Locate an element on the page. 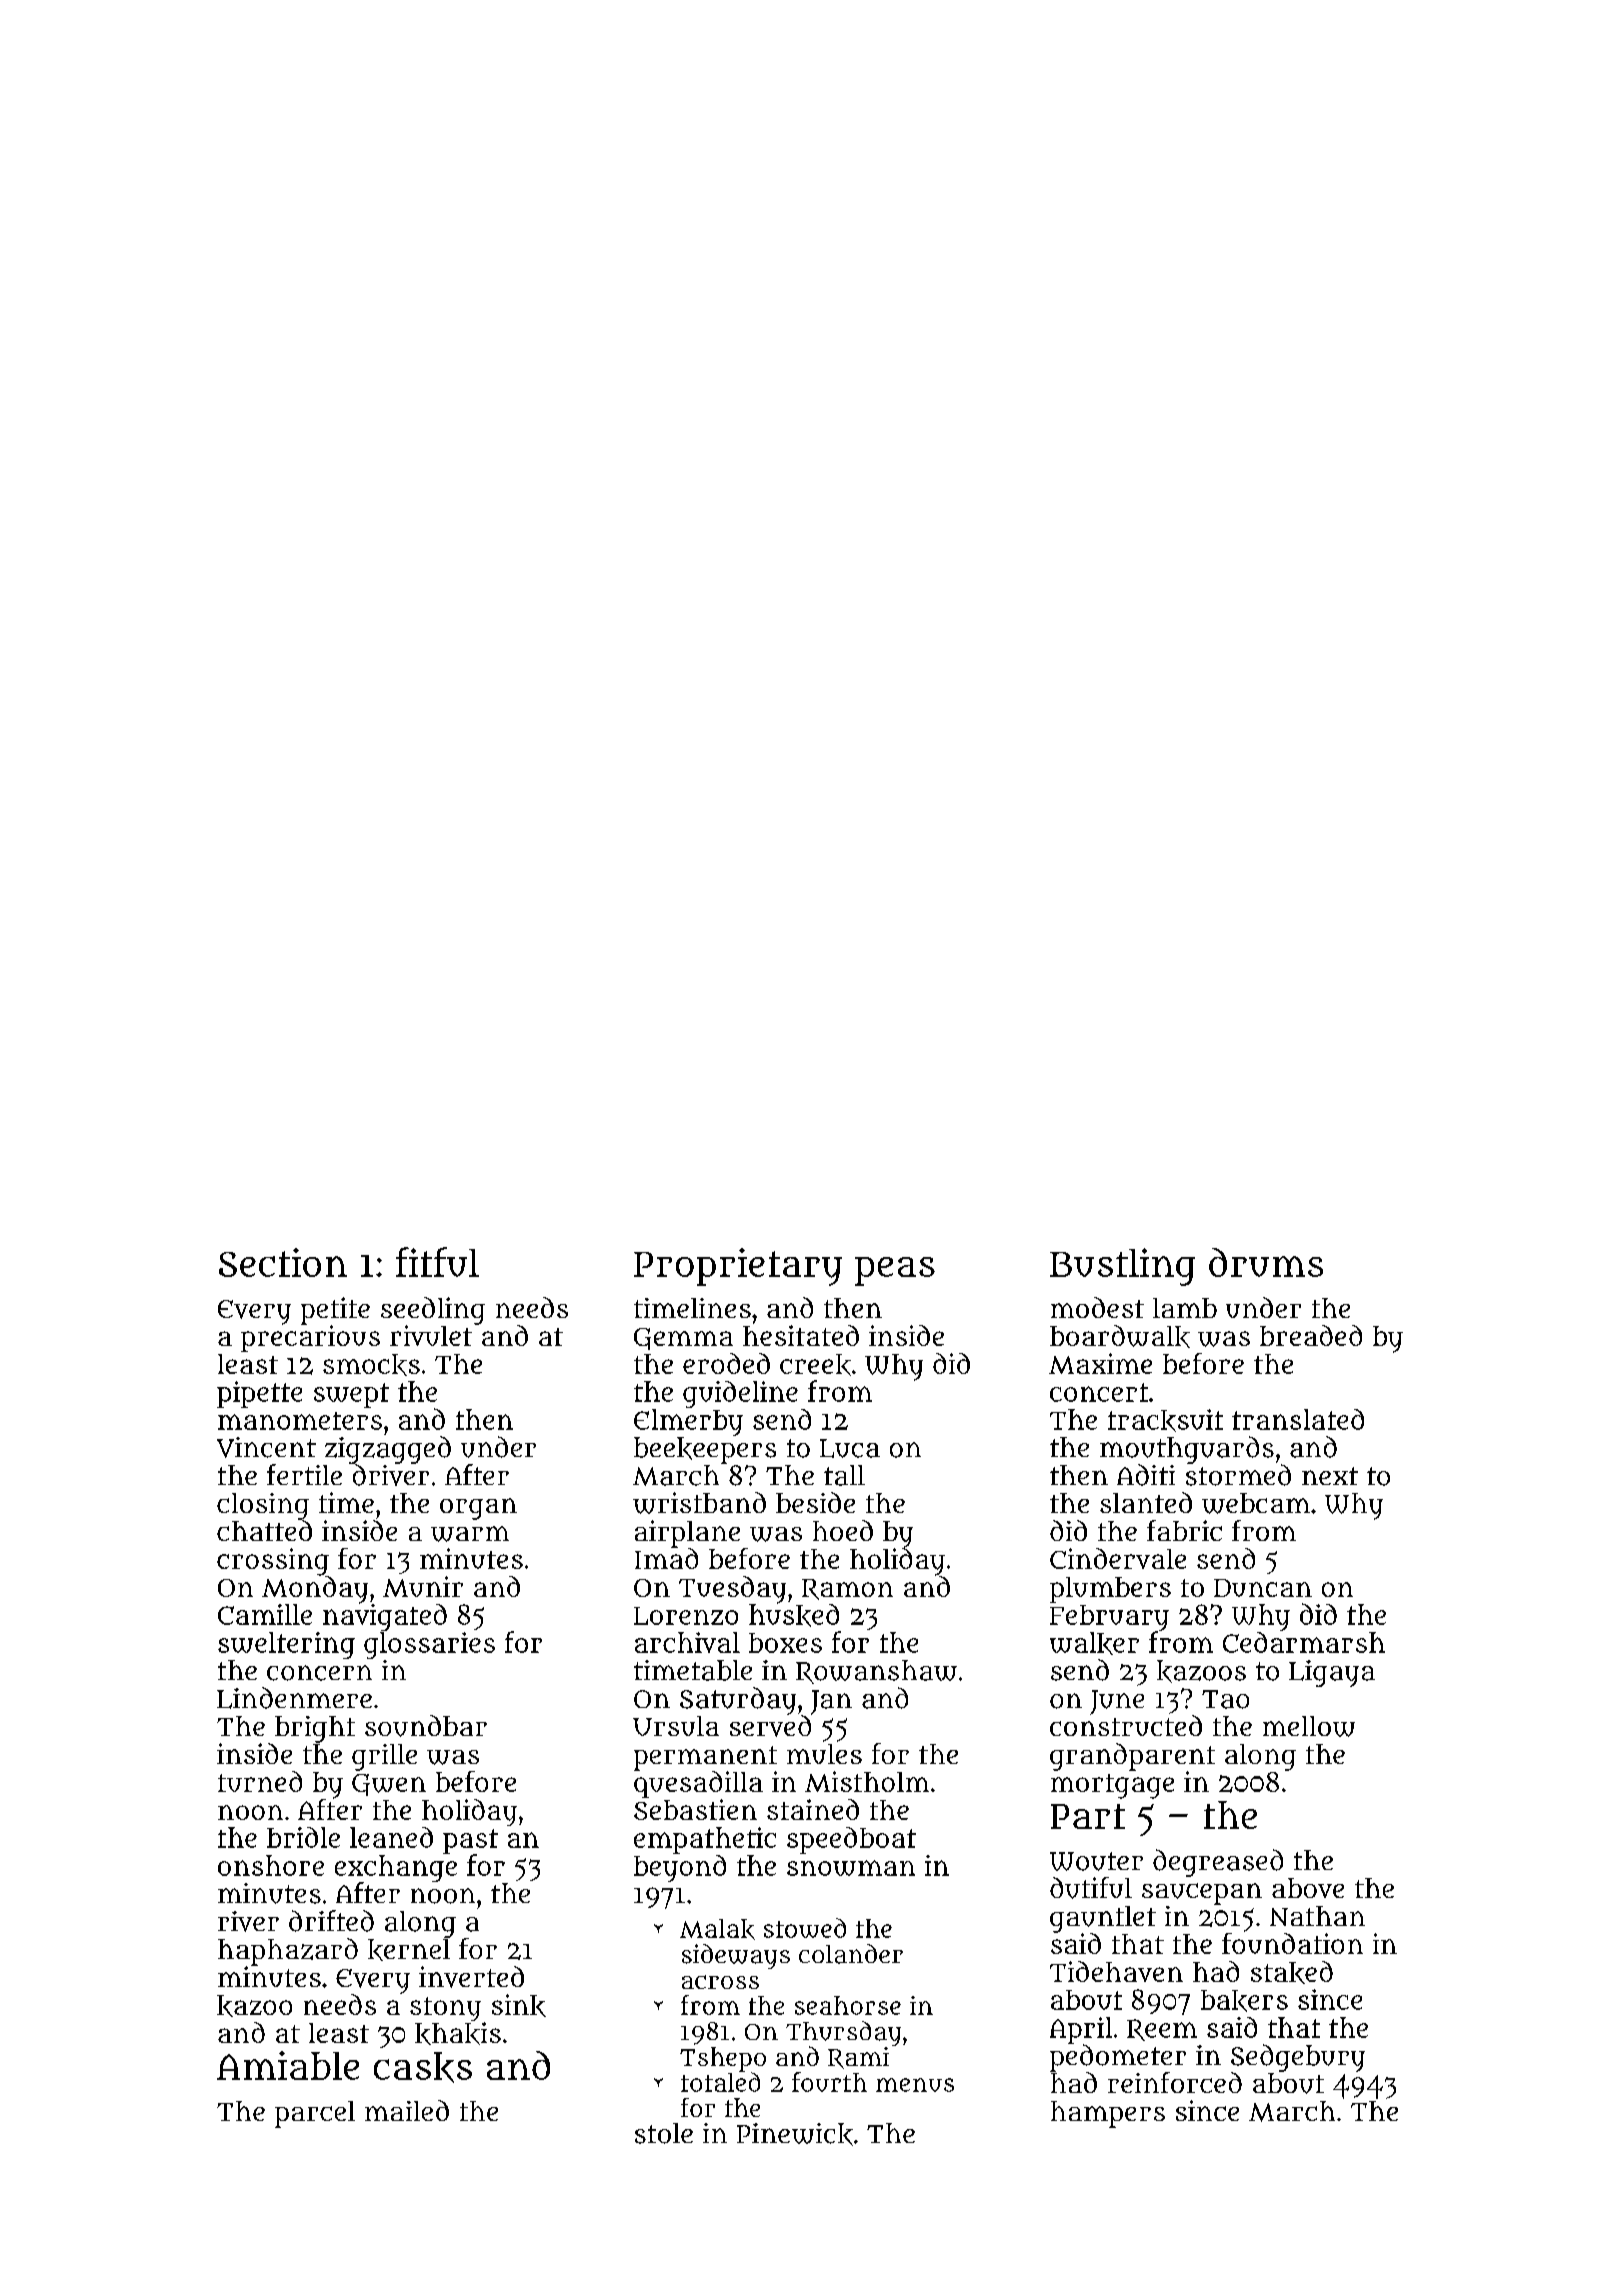 The width and height of the page is (1620, 2292). drums is located at coordinates (1266, 1262).
